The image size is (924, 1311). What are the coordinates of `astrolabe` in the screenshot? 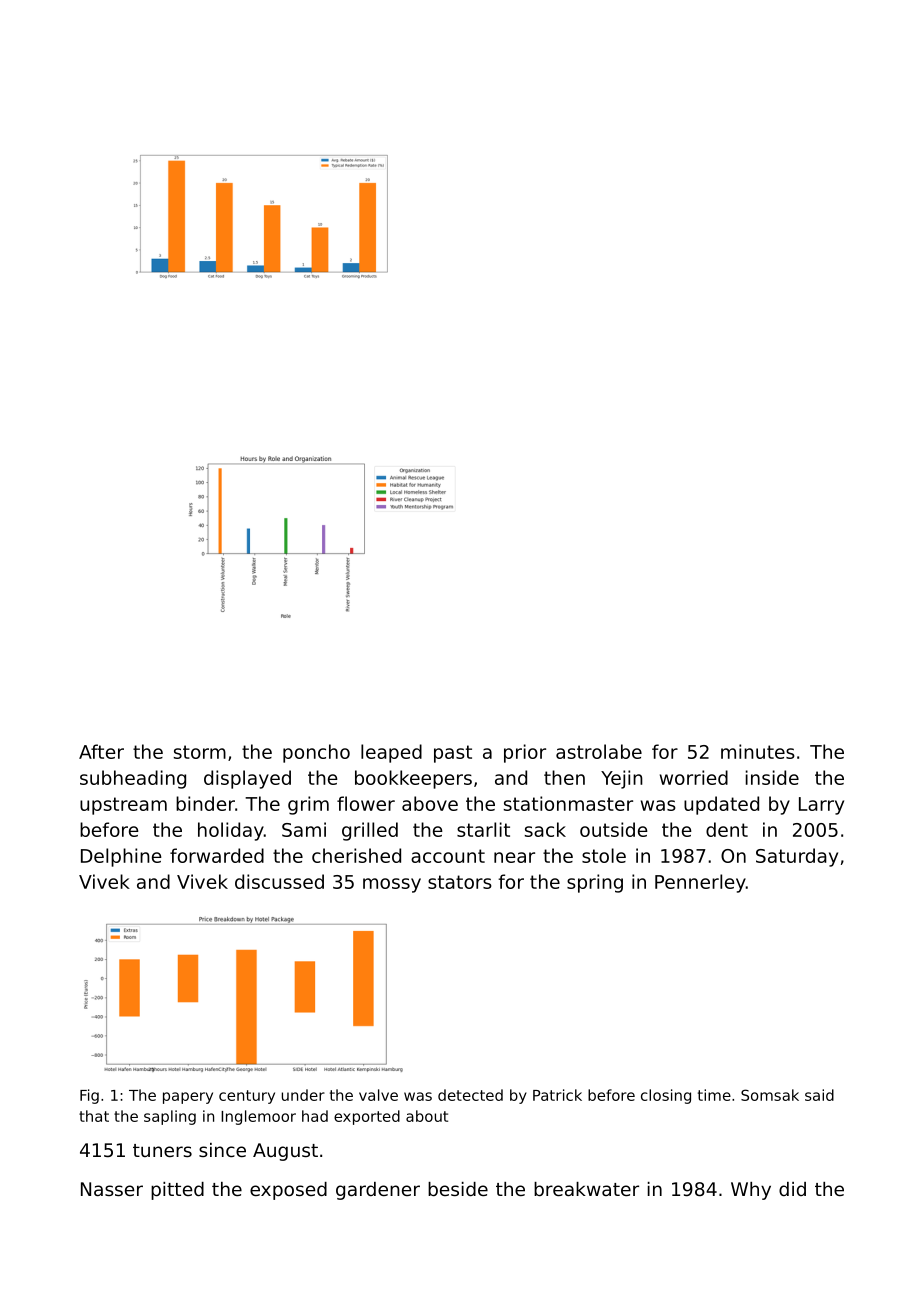 It's located at (599, 751).
